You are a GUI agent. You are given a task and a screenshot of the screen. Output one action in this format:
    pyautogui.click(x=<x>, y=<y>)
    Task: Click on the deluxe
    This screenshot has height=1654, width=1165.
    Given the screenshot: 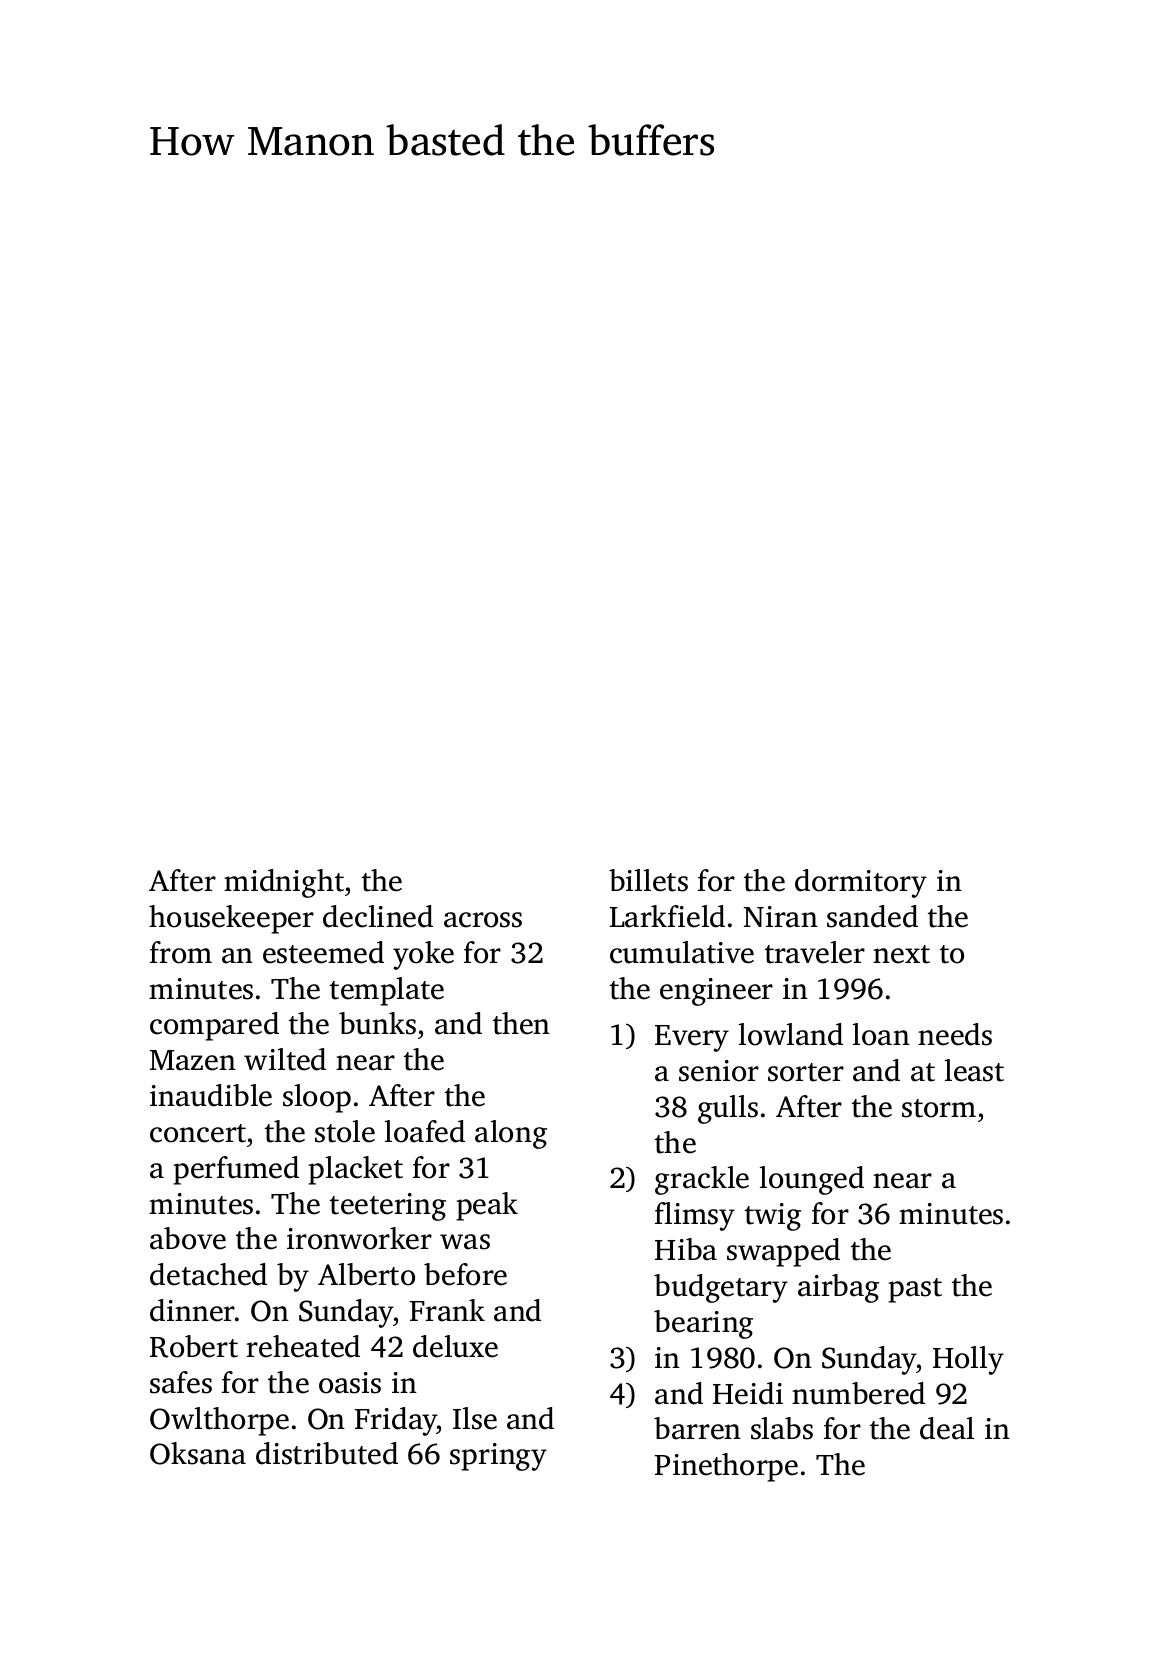 What is the action you would take?
    pyautogui.click(x=455, y=1346)
